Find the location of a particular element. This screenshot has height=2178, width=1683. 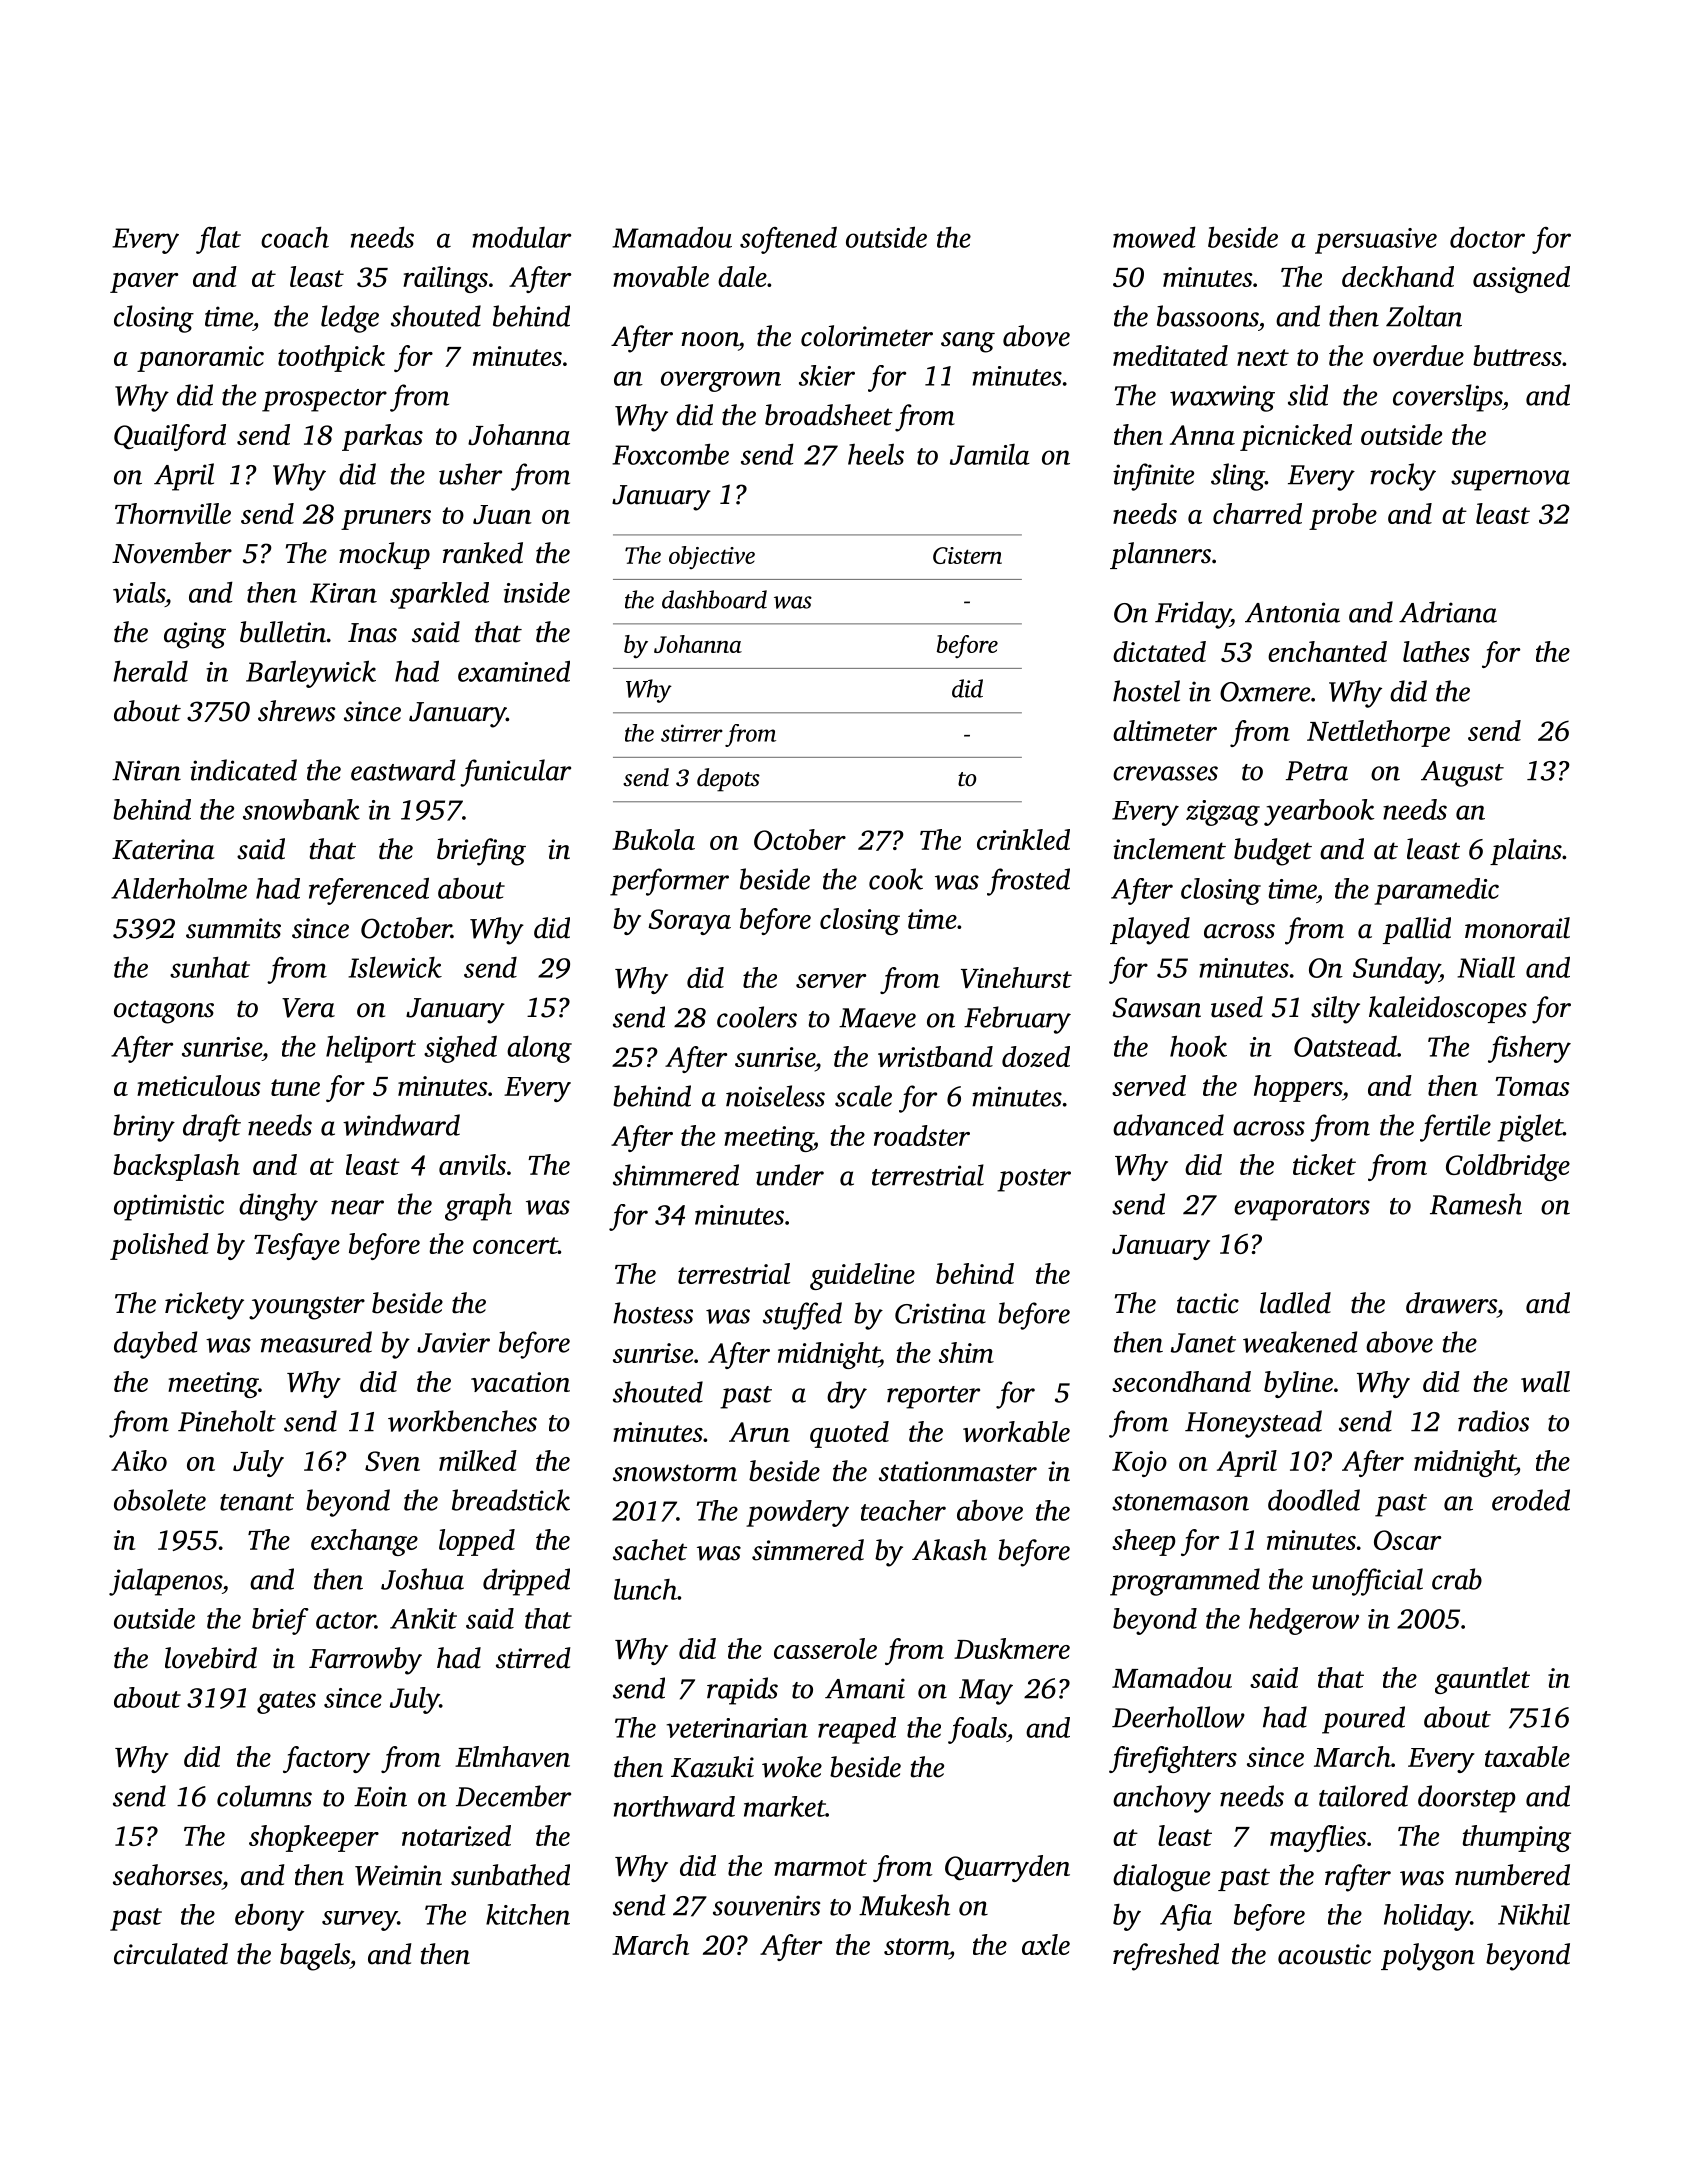

flat is located at coordinates (218, 240).
